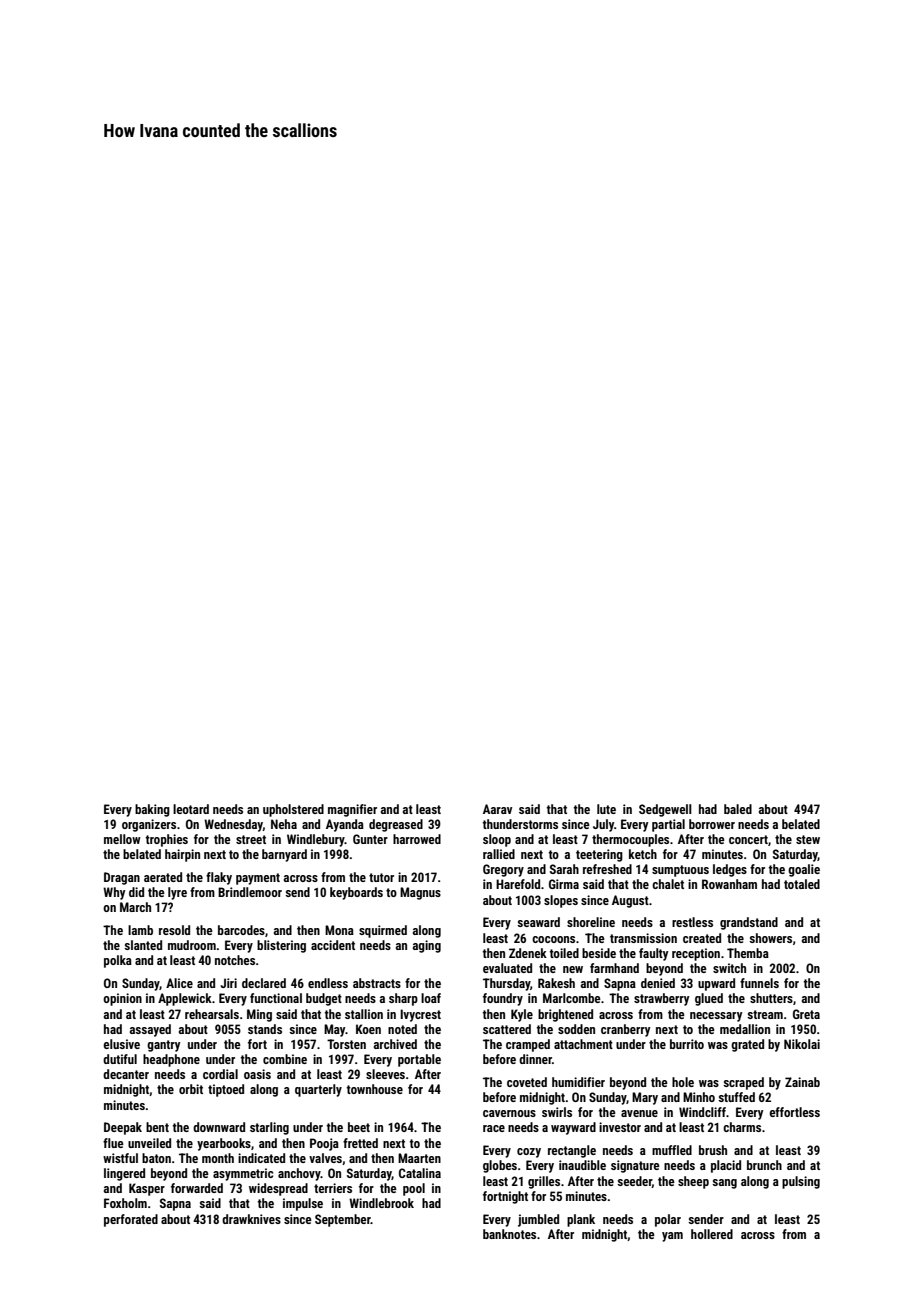 This image has width=924, height=1314. Describe the element at coordinates (643, 938) in the image. I see `transmission` at that location.
